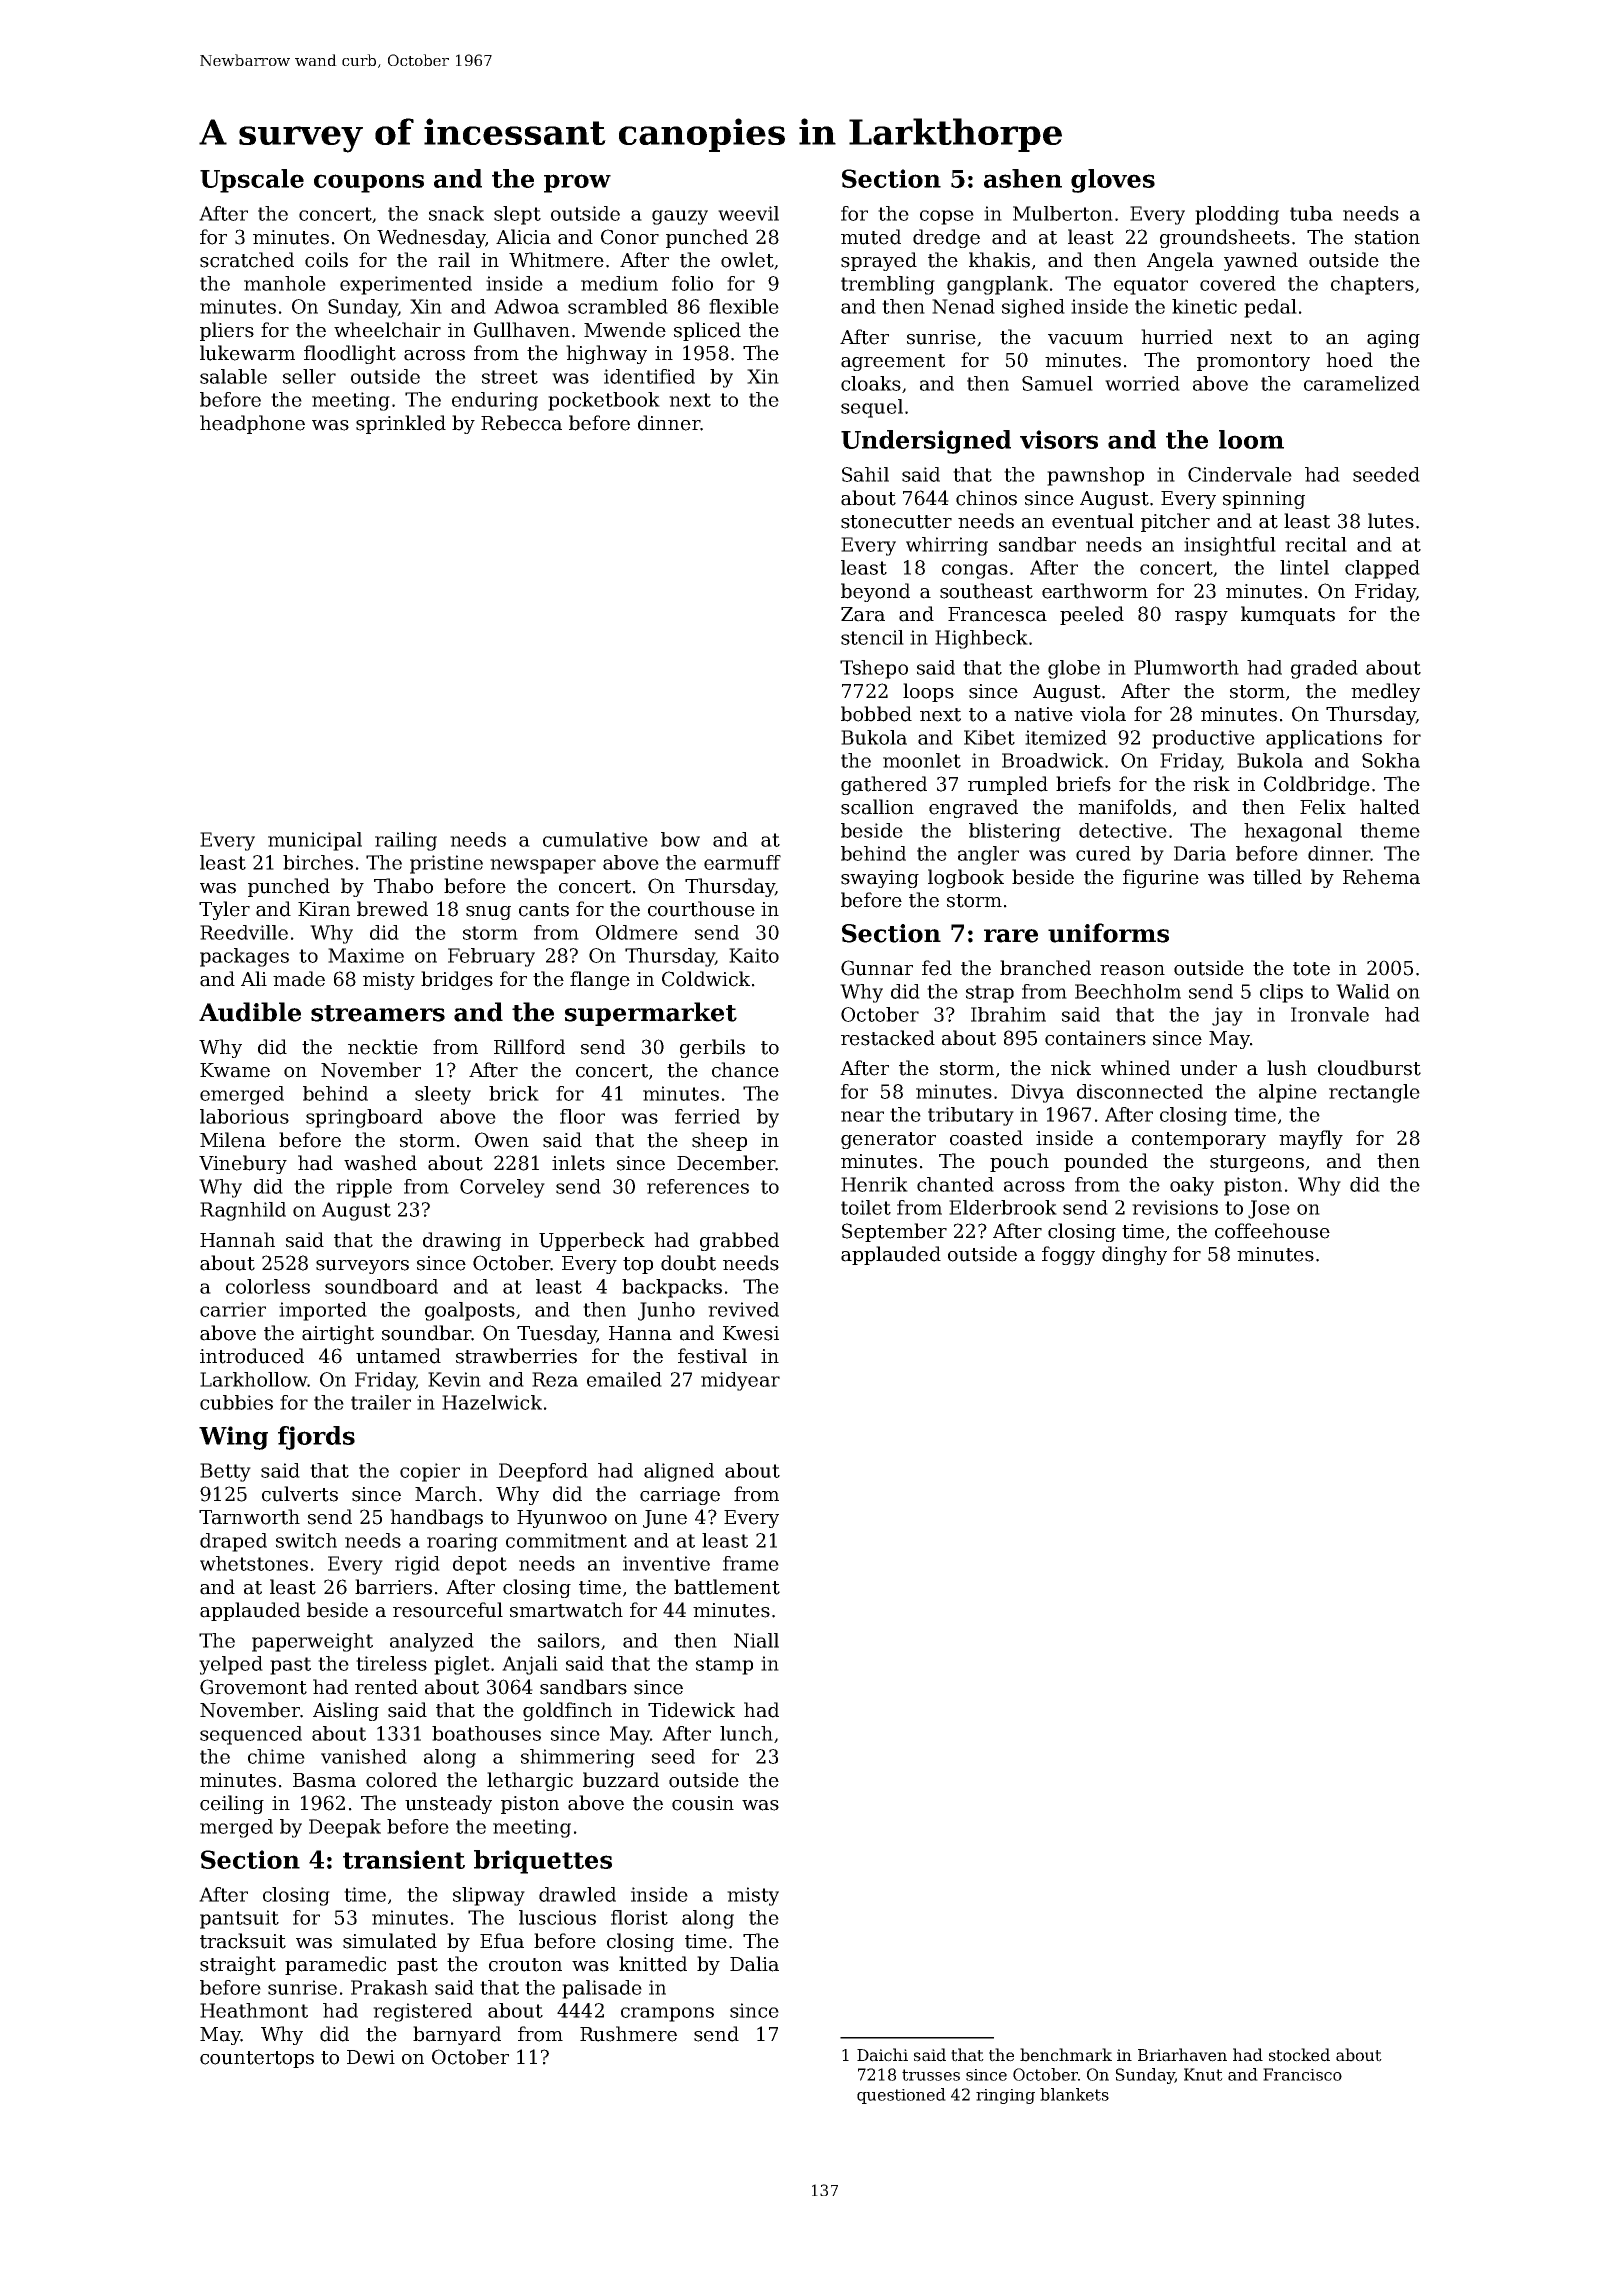  Describe the element at coordinates (680, 839) in the page. I see `bow` at that location.
